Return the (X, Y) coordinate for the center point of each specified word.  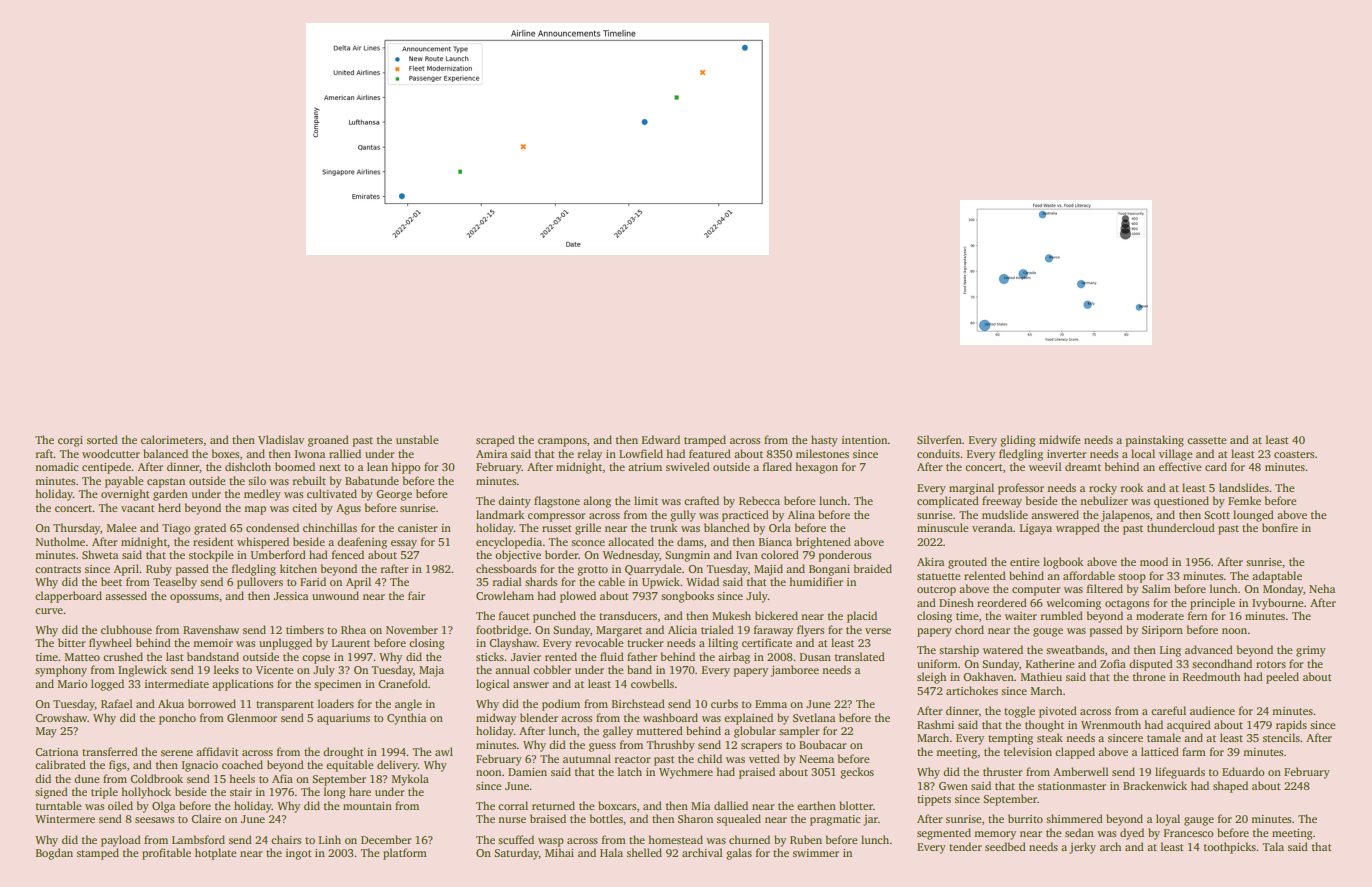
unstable (417, 439)
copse (316, 659)
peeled (1282, 678)
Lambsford (198, 839)
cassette (1207, 440)
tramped (705, 441)
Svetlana (814, 717)
